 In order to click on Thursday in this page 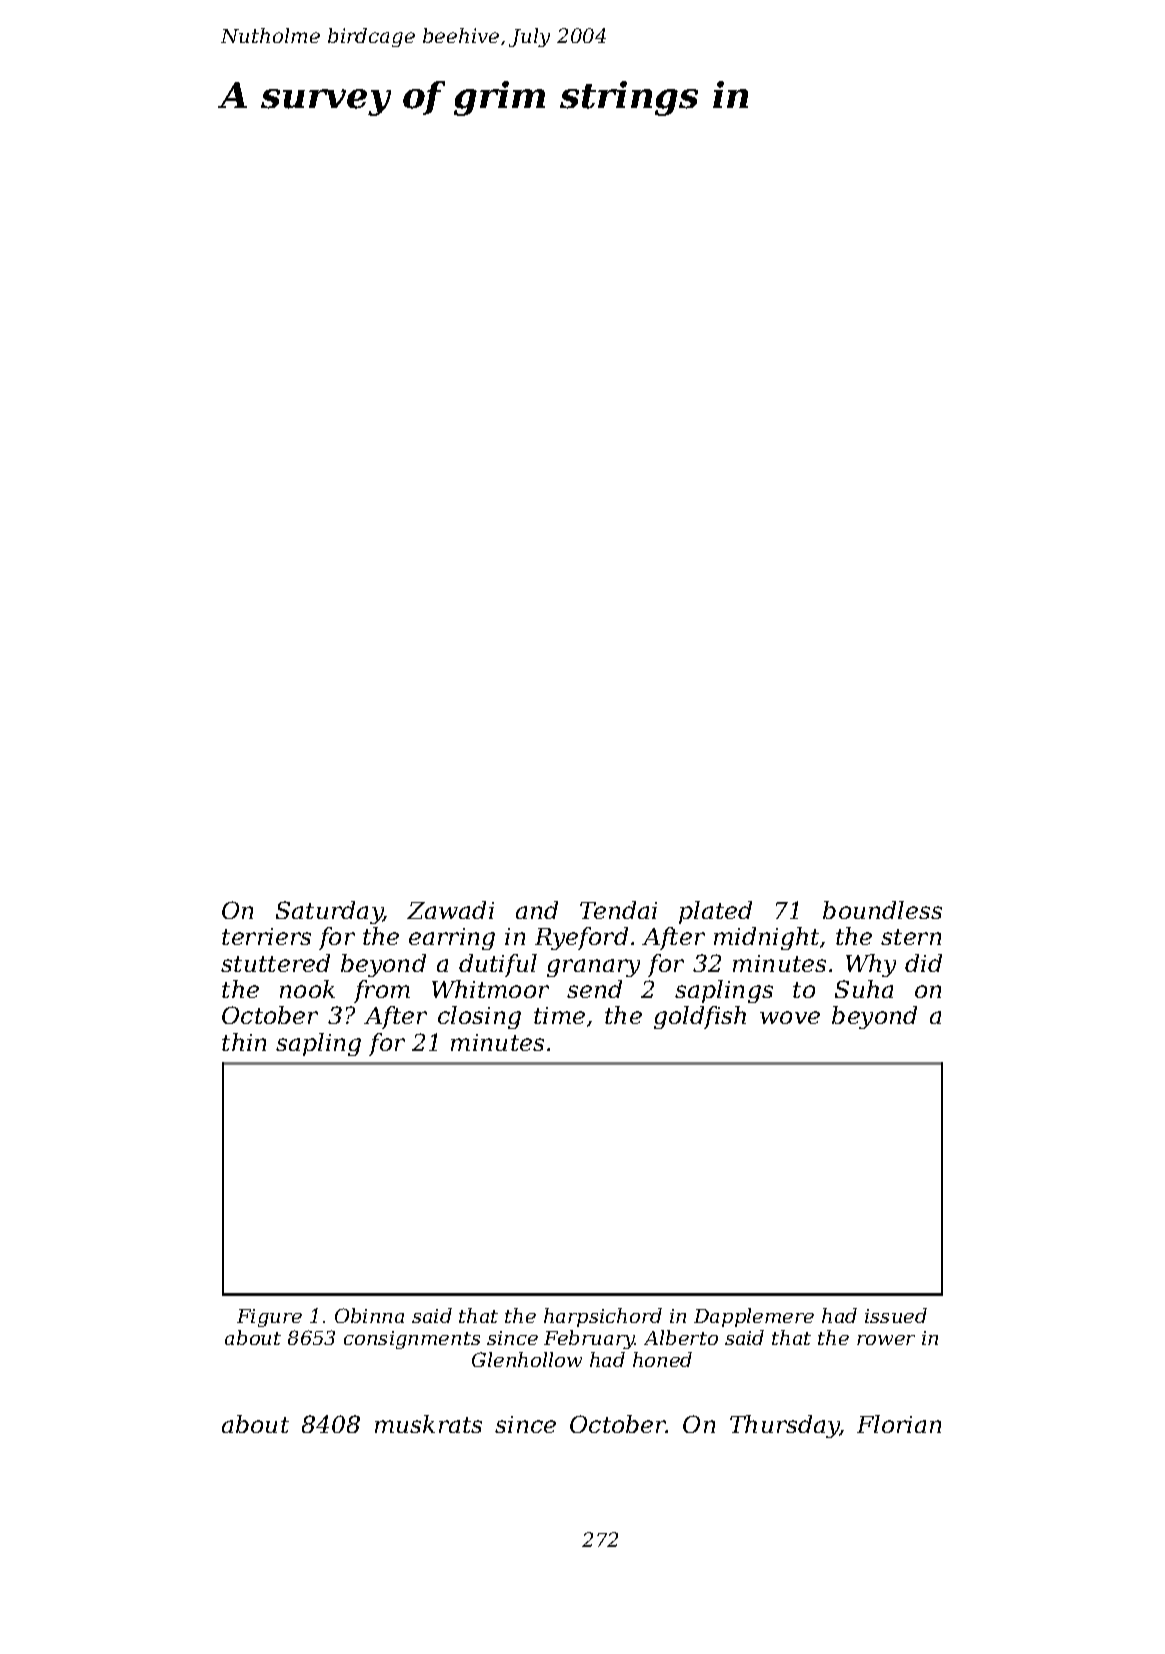, I will do `click(785, 1426)`.
